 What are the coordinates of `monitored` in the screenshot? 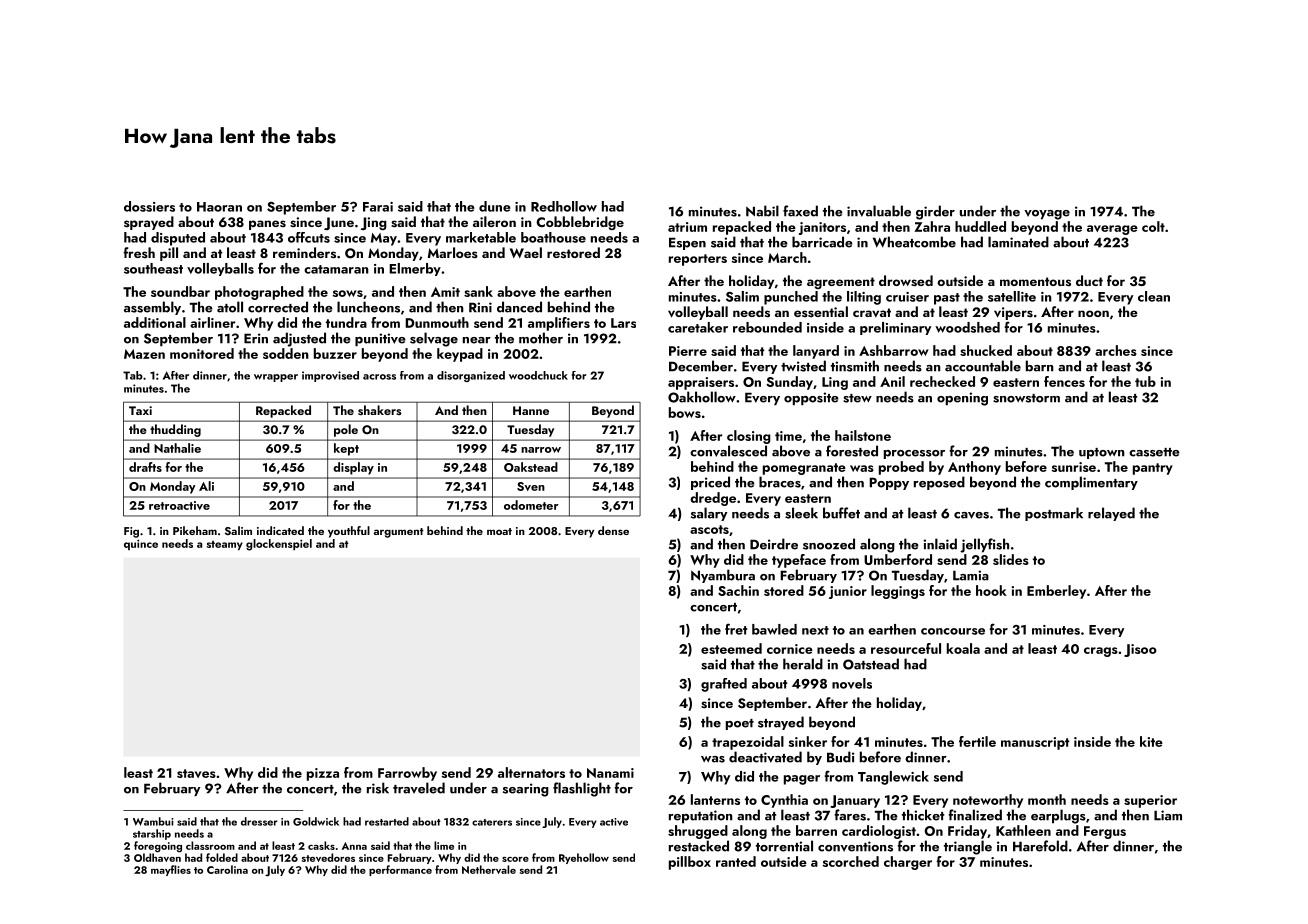 It's located at (202, 353).
